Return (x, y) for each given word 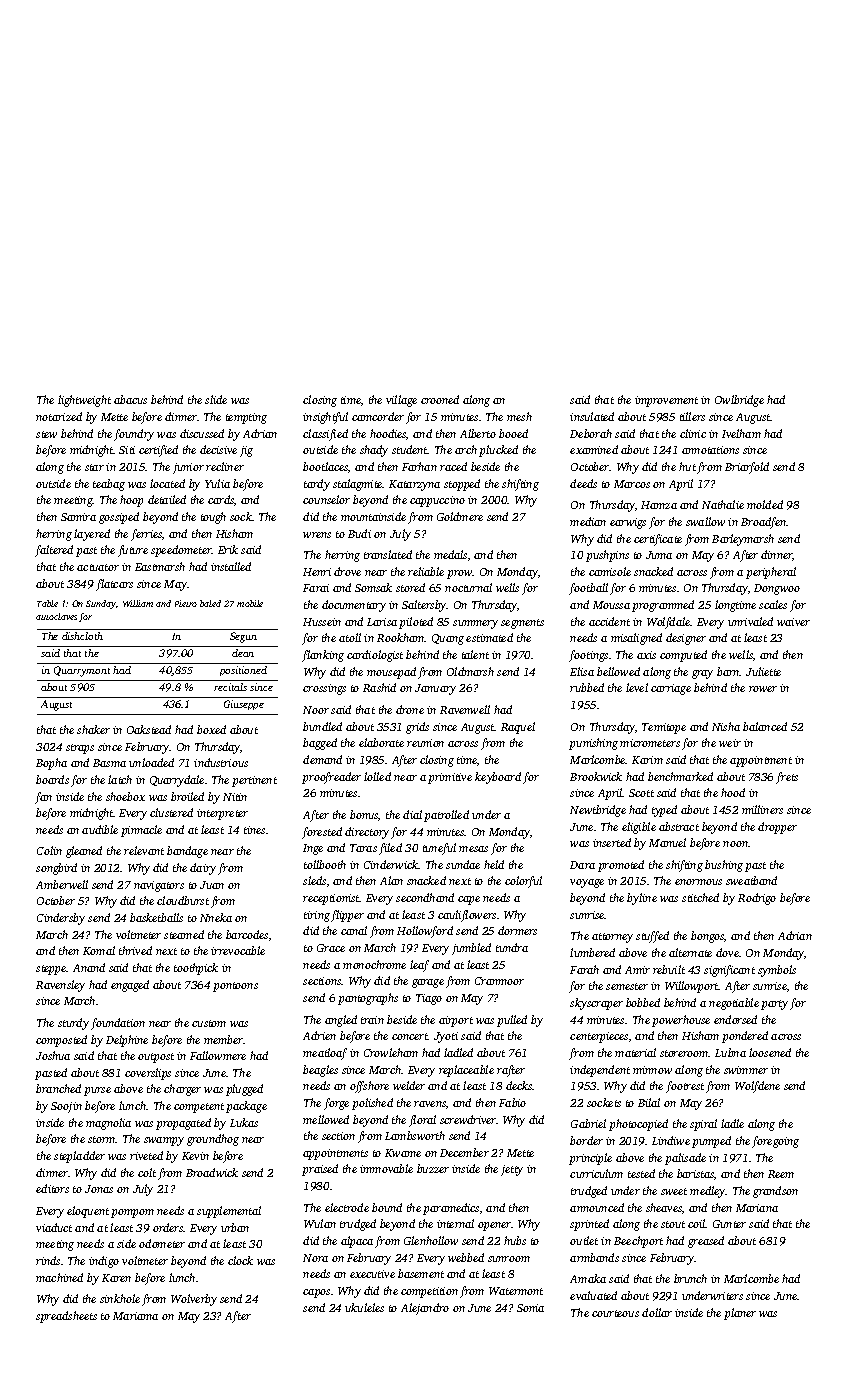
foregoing (775, 1142)
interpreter (222, 814)
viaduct (54, 1227)
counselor (326, 499)
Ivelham (741, 433)
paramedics (451, 1209)
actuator (98, 567)
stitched (700, 897)
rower (763, 689)
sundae (463, 864)
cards (221, 499)
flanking (323, 656)
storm (102, 1139)
